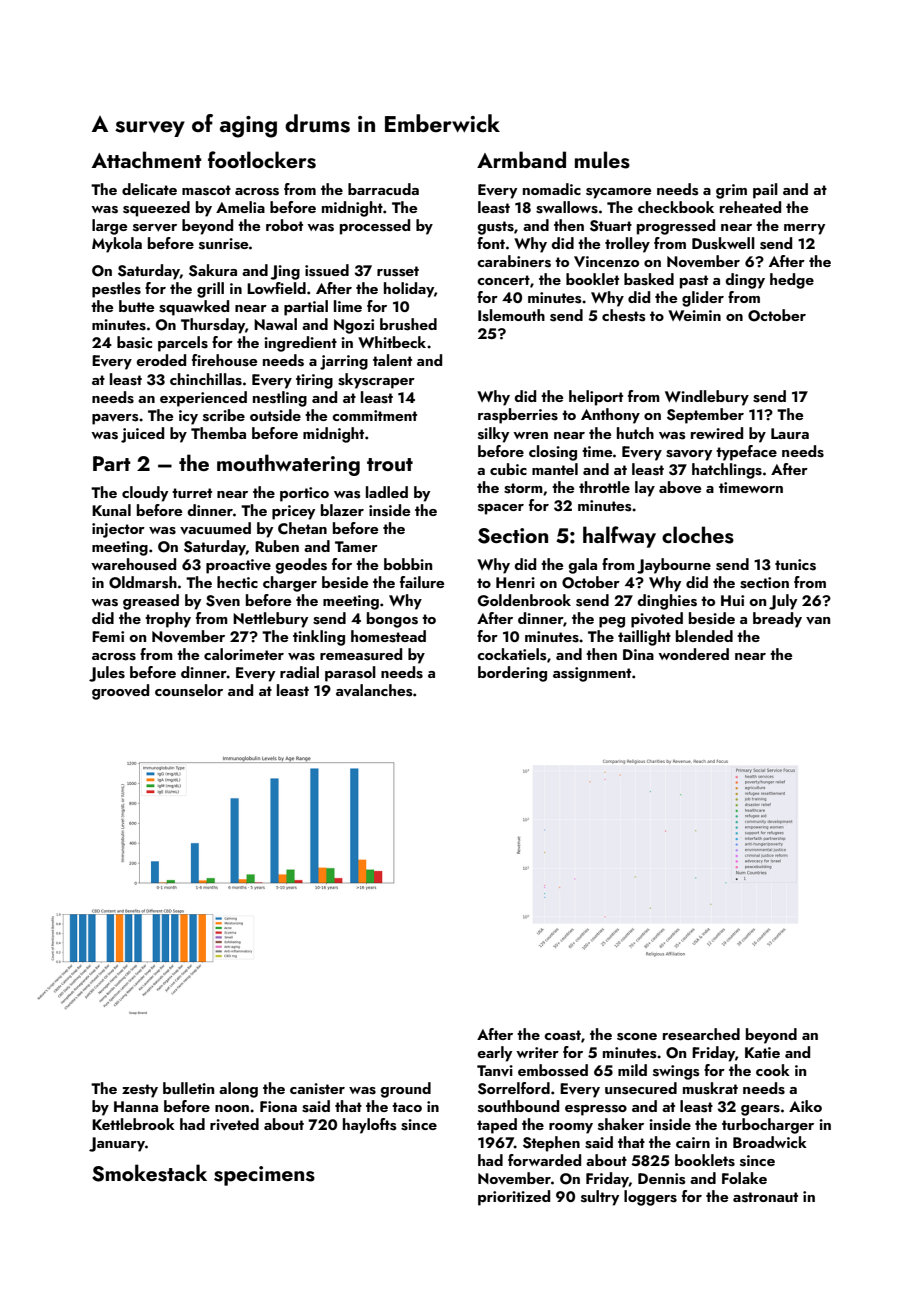 This document has width=924, height=1308. I want to click on savory, so click(689, 455).
